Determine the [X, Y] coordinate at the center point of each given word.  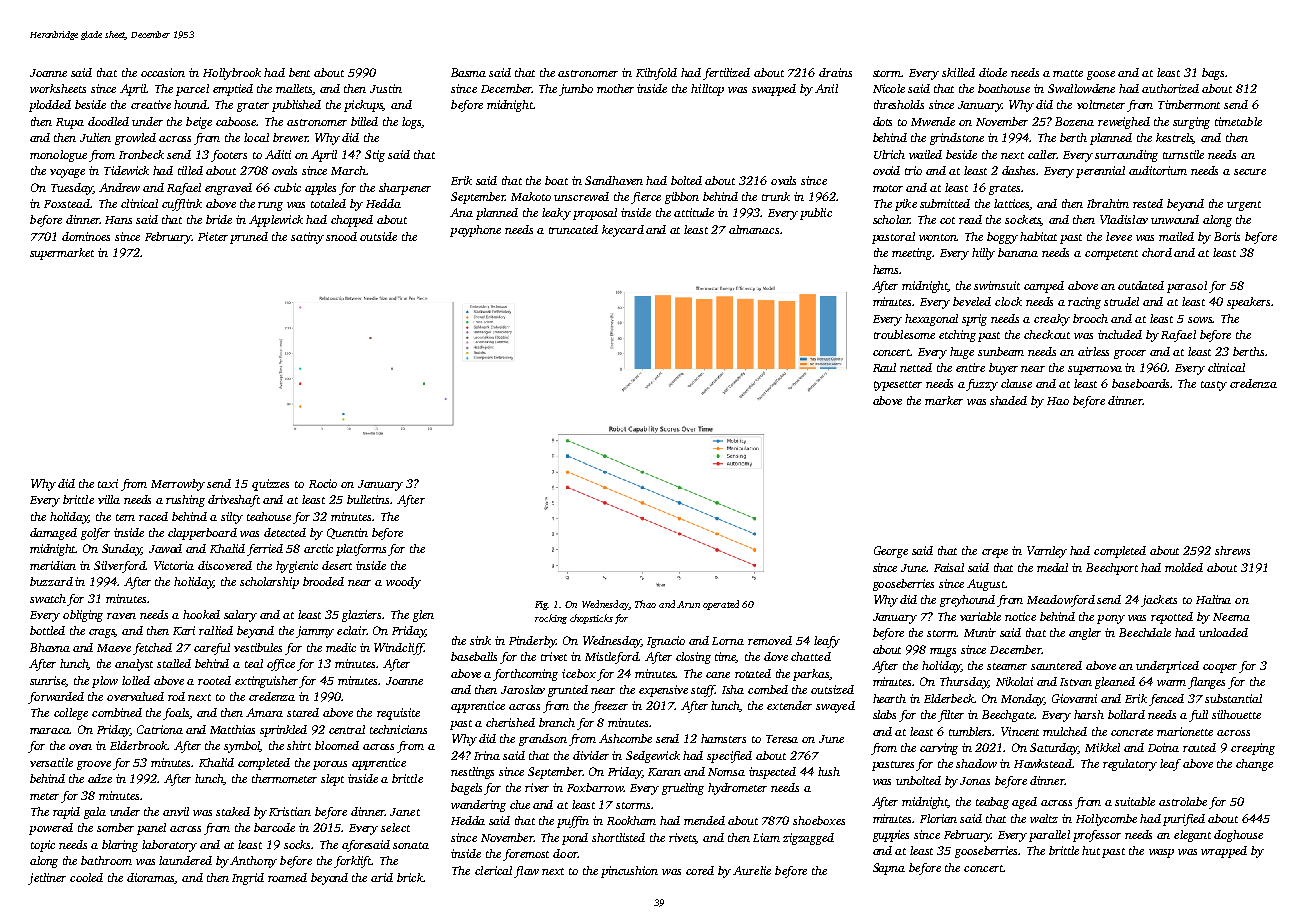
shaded [1008, 400]
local [256, 137]
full [1198, 716]
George [891, 552]
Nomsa [726, 772]
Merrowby [178, 485]
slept [332, 780]
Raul [884, 367]
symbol [242, 747]
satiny [307, 238]
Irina [487, 755]
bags [1213, 74]
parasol [1187, 287]
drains [835, 72]
